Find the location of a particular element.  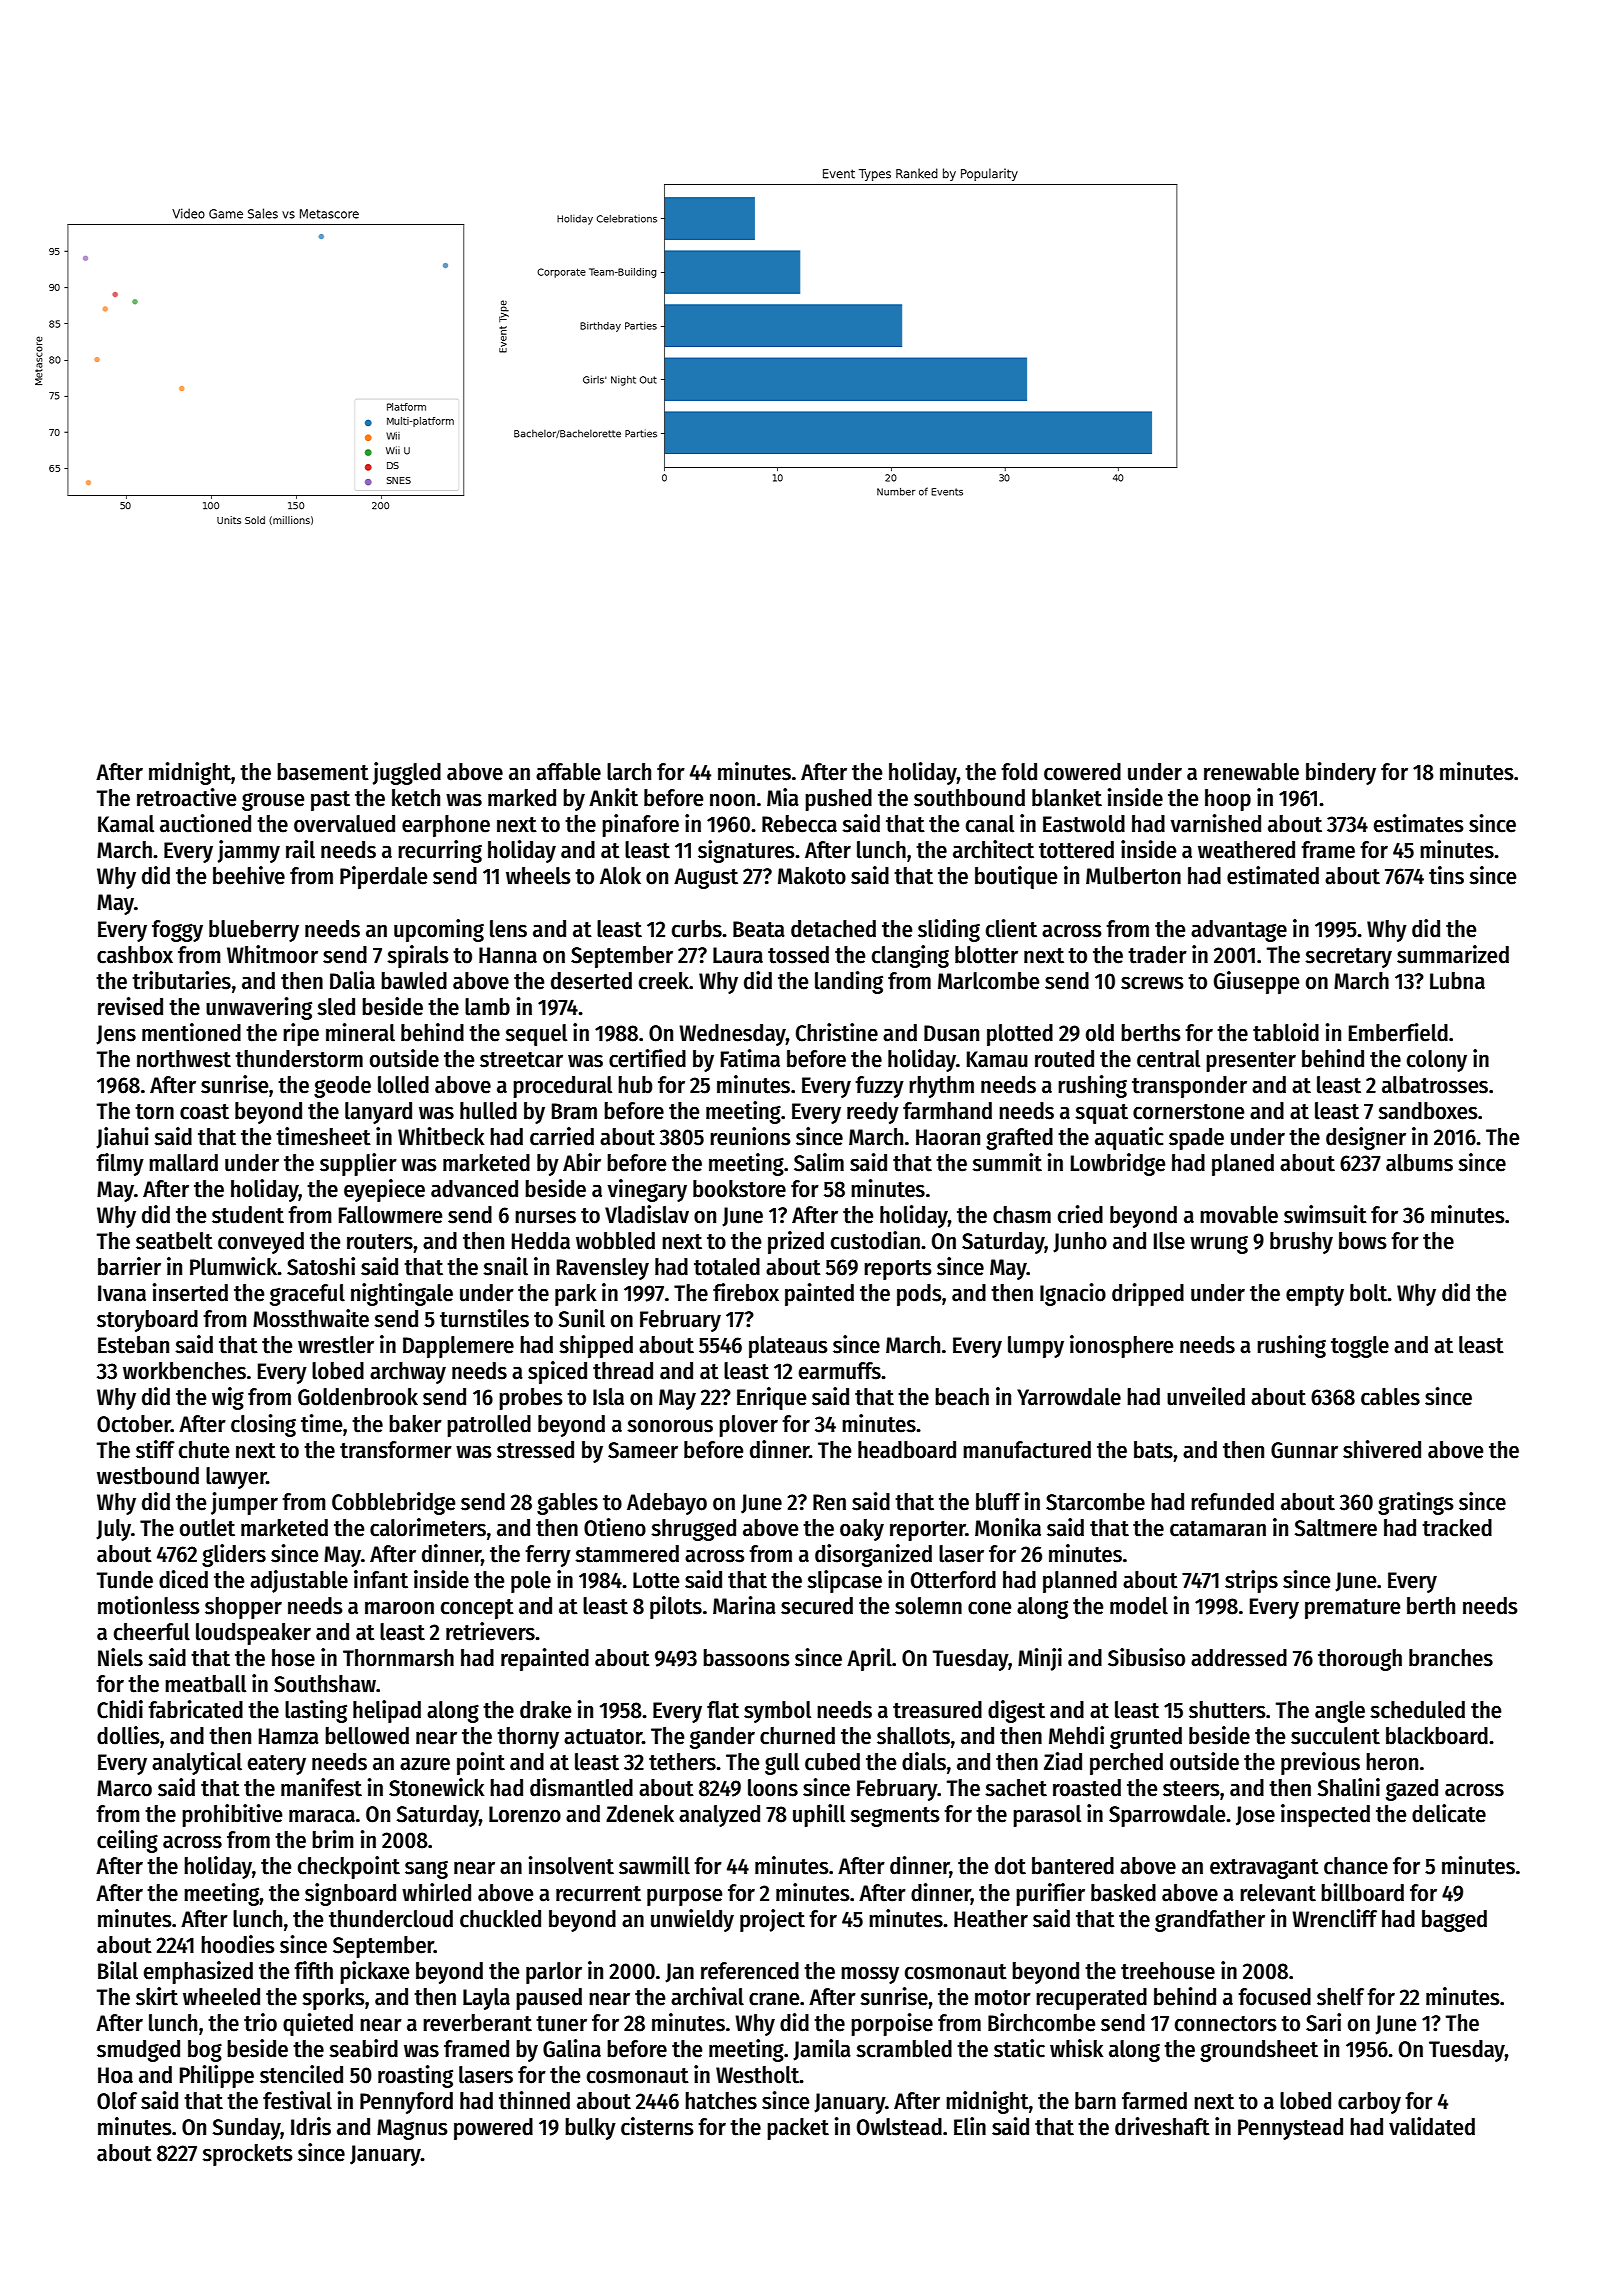

beehive is located at coordinates (249, 875).
